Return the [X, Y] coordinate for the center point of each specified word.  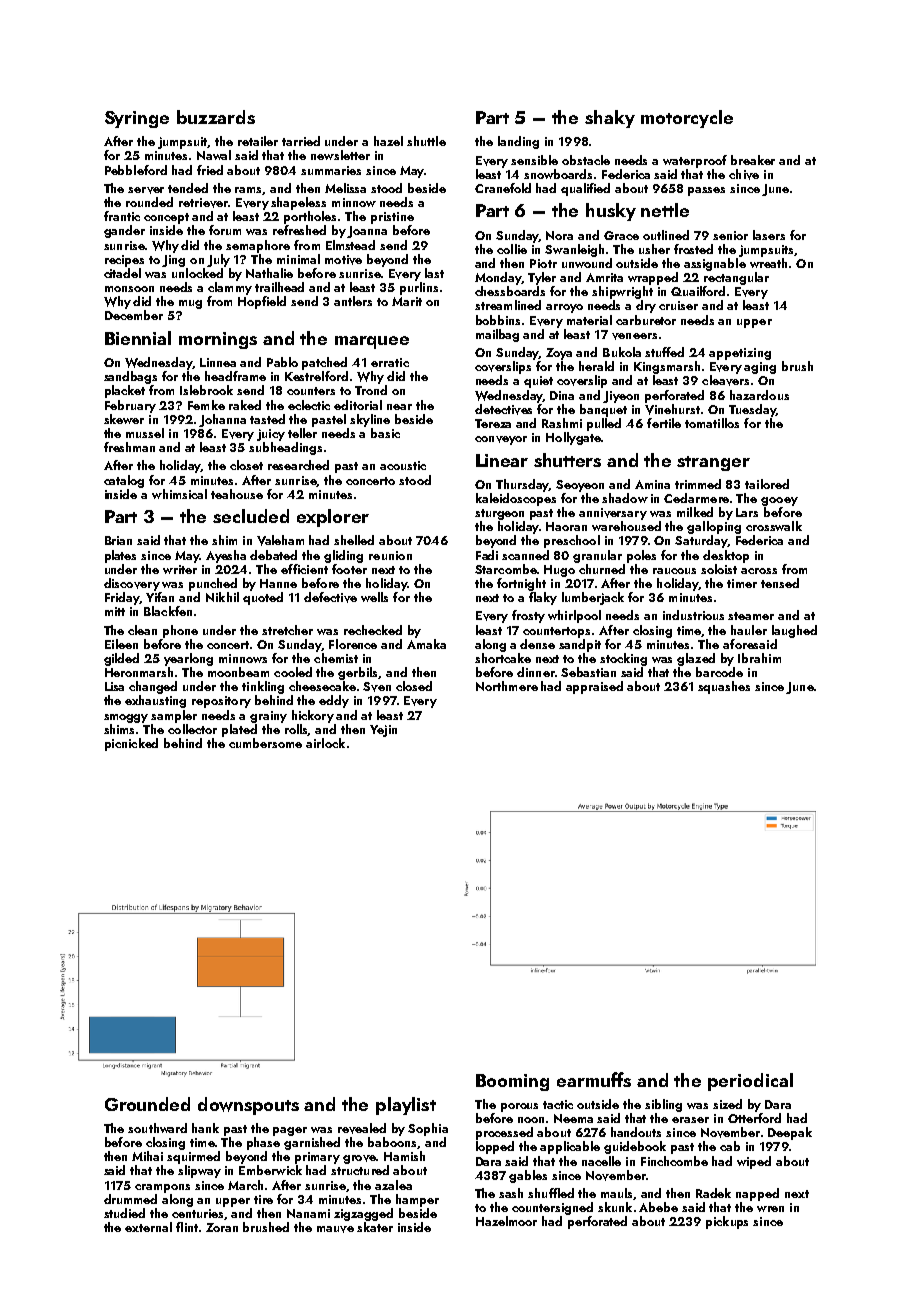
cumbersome [265, 743]
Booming [512, 1082]
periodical [750, 1082]
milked [695, 512]
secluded [251, 516]
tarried [301, 141]
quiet [538, 382]
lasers [769, 235]
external [148, 1227]
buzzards [216, 117]
